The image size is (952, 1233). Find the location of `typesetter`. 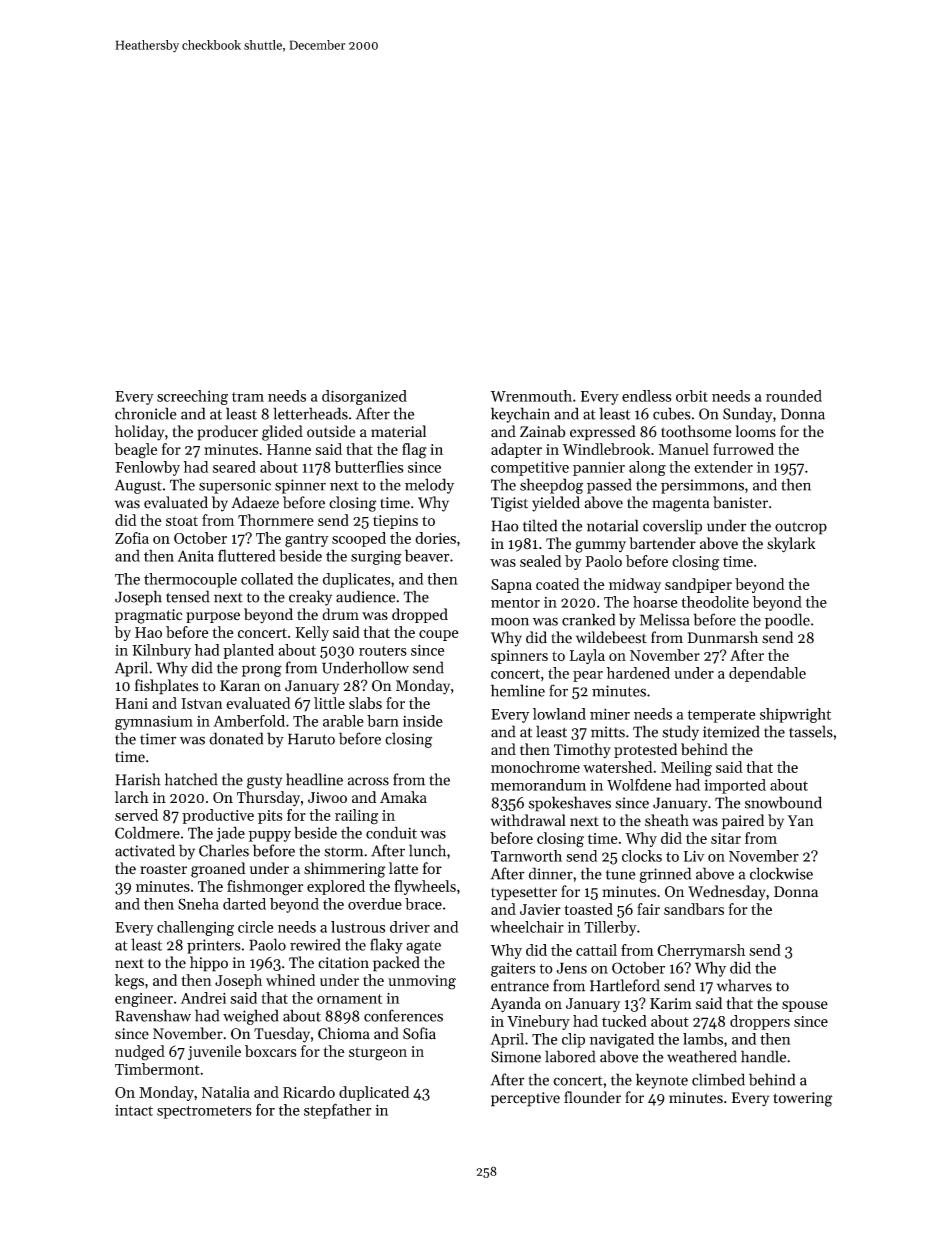

typesetter is located at coordinates (524, 894).
